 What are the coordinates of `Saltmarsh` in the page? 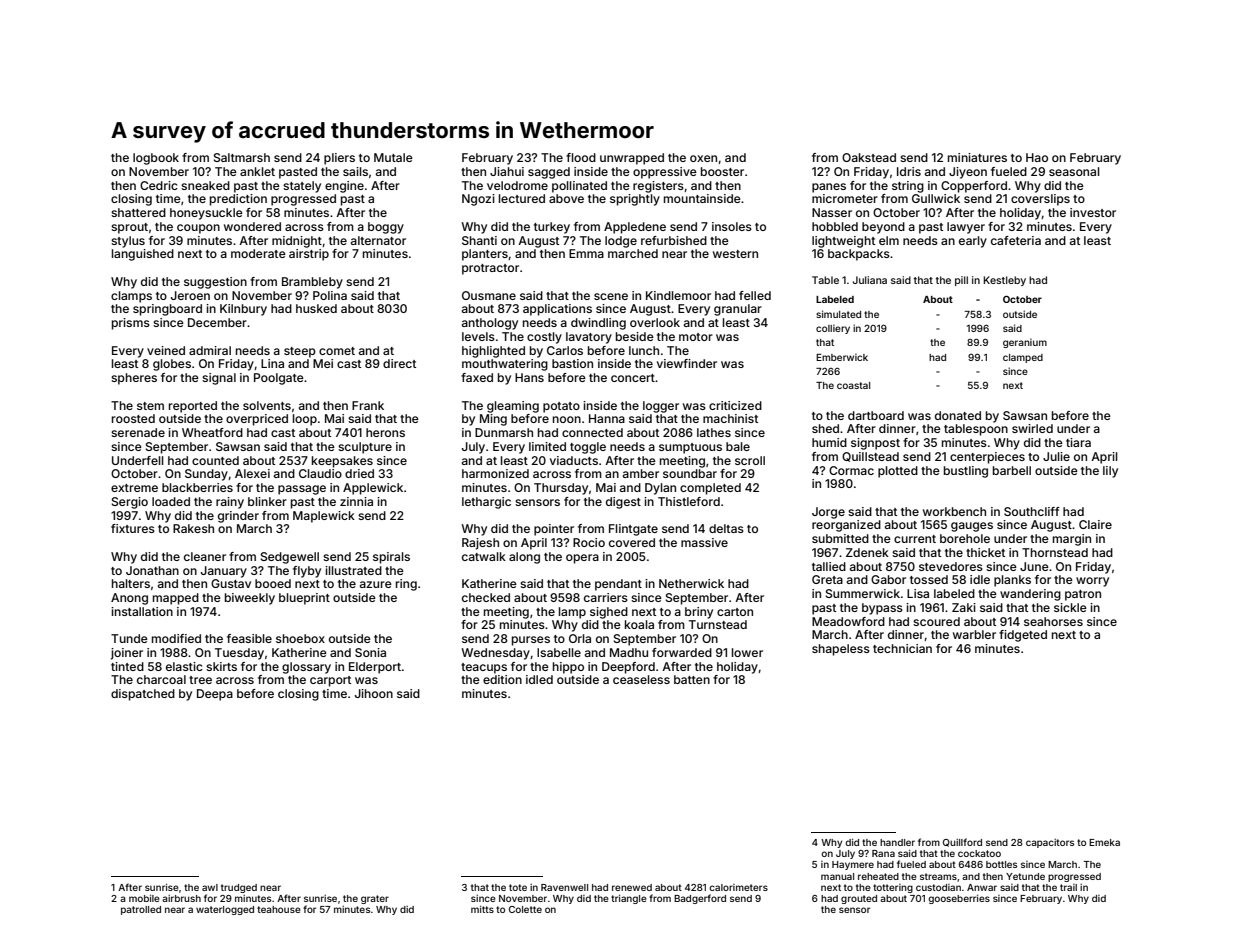 It's located at (242, 157).
